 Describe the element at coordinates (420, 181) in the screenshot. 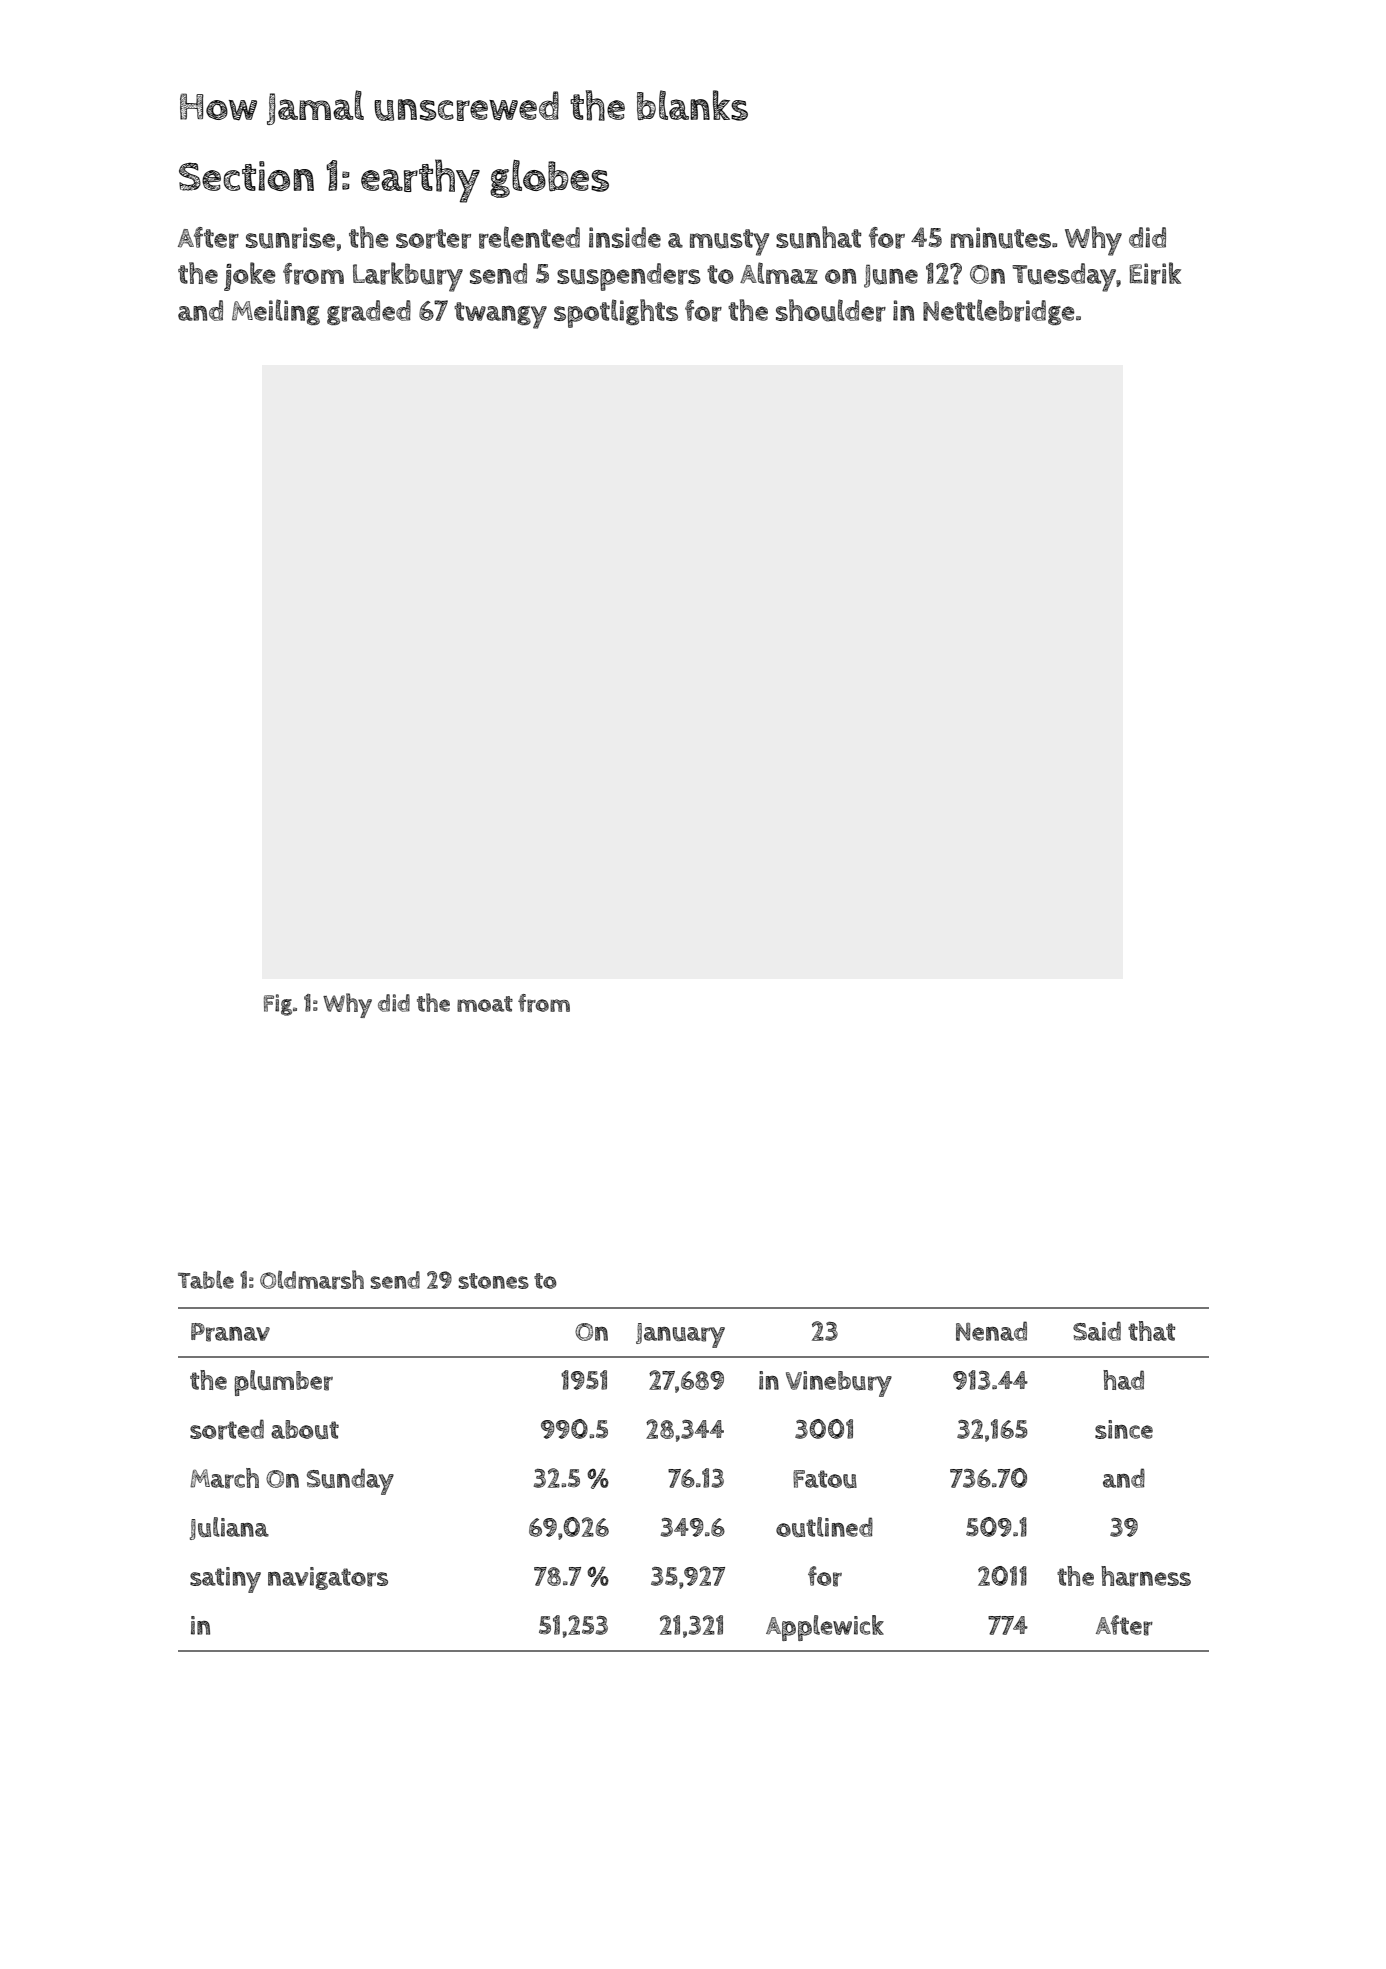

I see `earthy` at that location.
